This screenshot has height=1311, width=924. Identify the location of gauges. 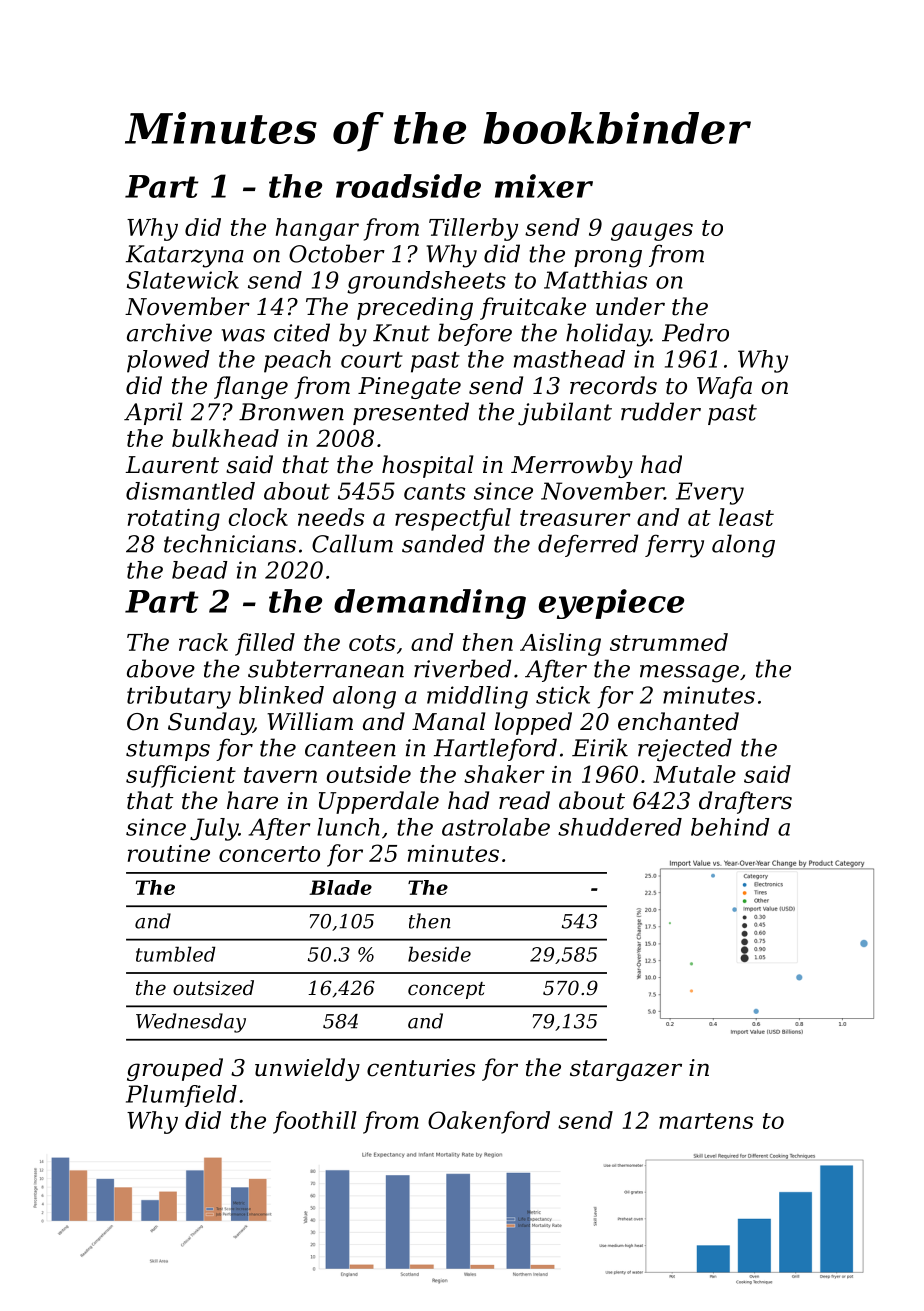
(652, 232).
